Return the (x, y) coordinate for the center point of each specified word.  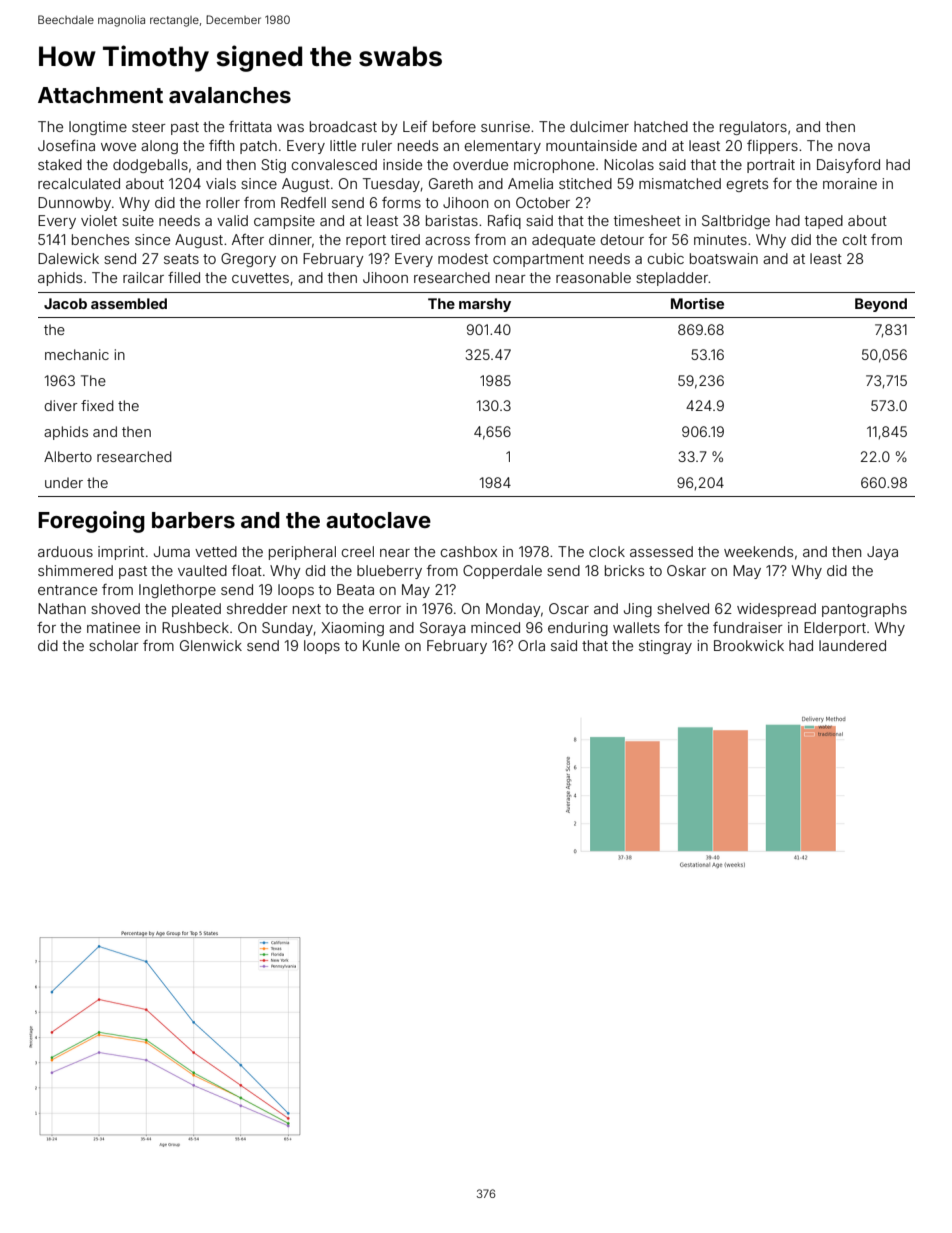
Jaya (882, 553)
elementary (502, 147)
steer (149, 127)
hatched (661, 126)
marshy (485, 305)
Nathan (62, 608)
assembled (129, 303)
